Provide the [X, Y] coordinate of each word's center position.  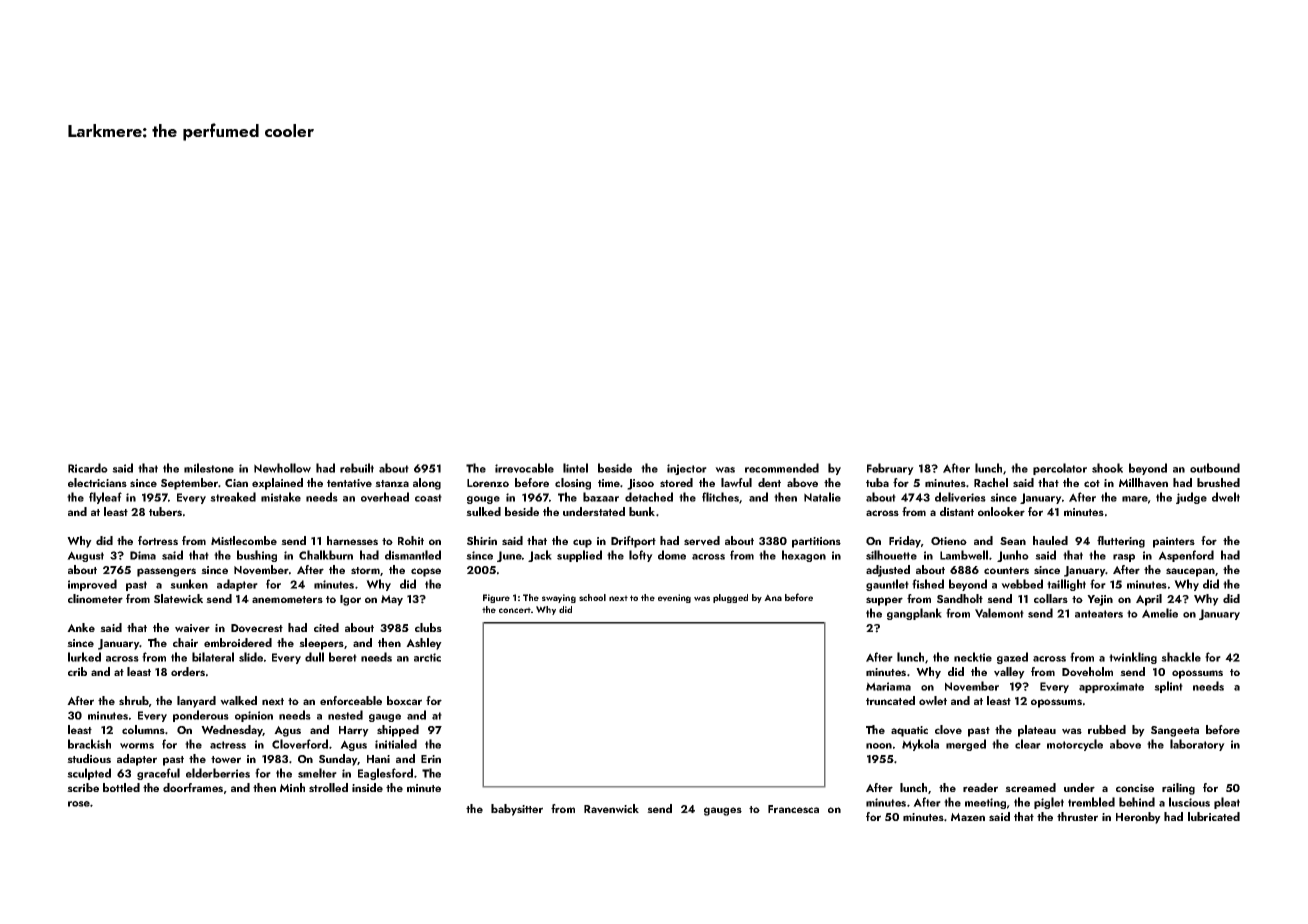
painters [1174, 542]
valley [1009, 673]
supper [884, 601]
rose [79, 804]
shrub [134, 700]
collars [1051, 598]
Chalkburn [326, 555]
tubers [165, 511]
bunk [642, 511]
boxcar [404, 700]
